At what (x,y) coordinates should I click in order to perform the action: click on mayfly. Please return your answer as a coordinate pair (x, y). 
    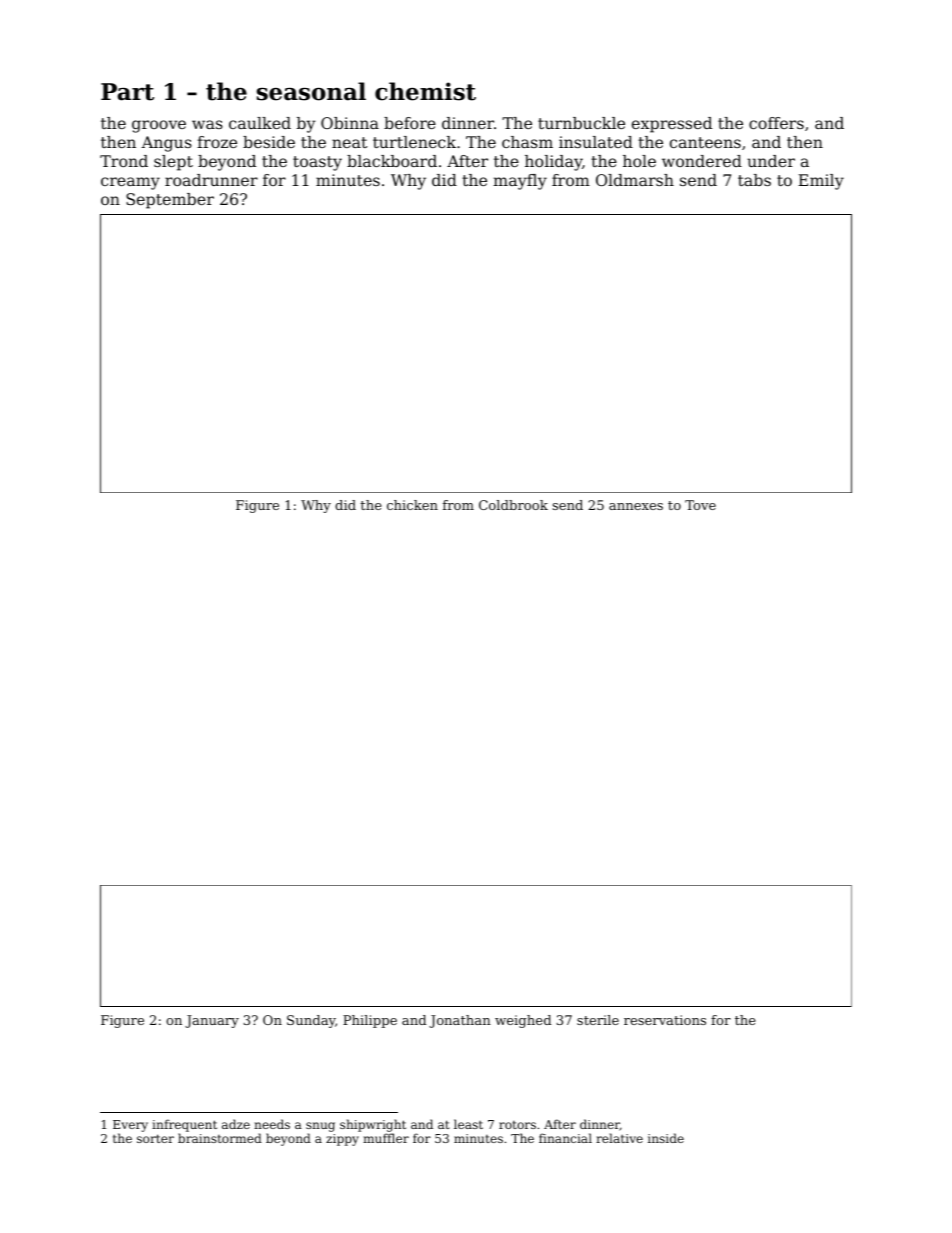
    Looking at the image, I should click on (520, 182).
